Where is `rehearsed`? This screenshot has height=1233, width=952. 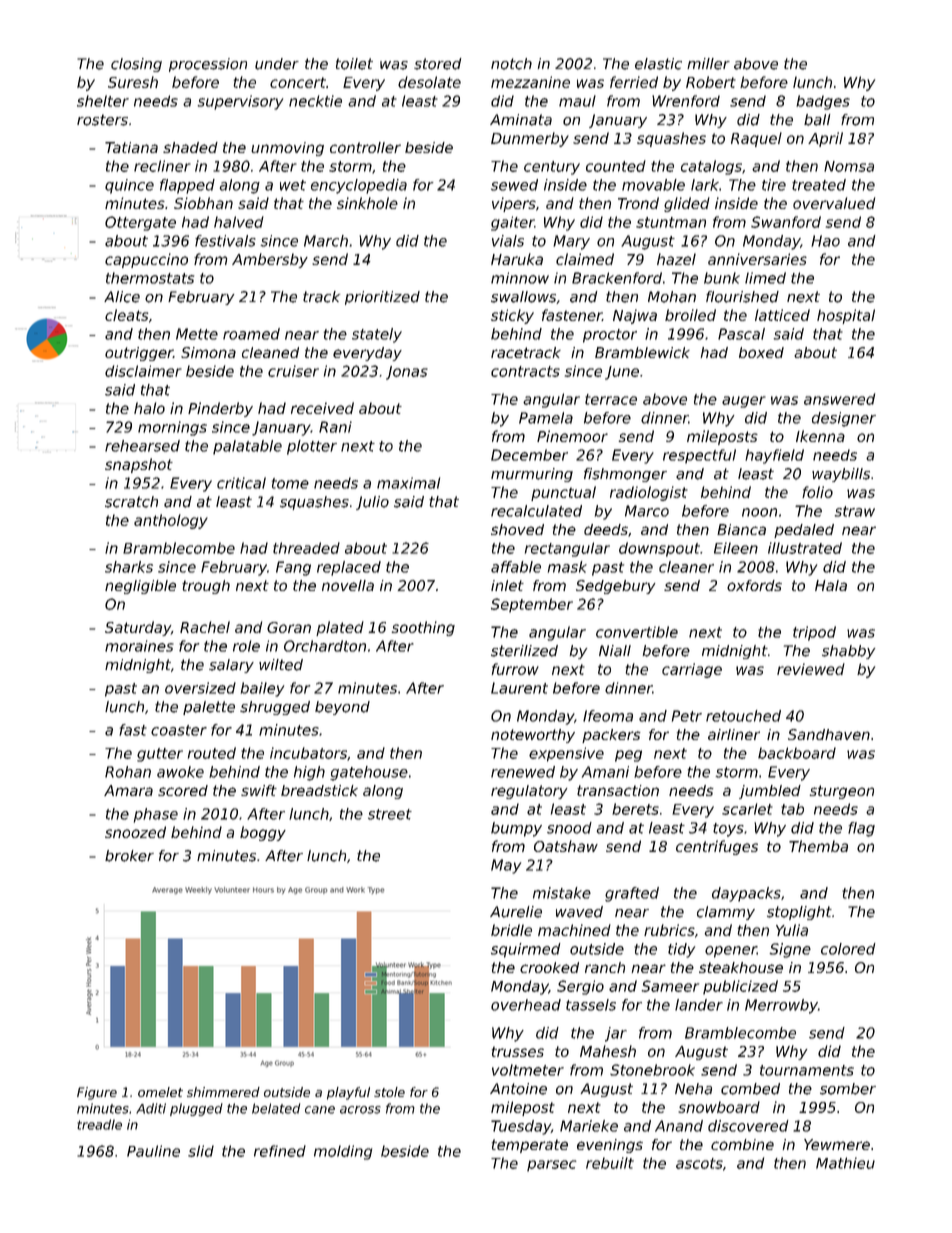
rehearsed is located at coordinates (142, 446).
